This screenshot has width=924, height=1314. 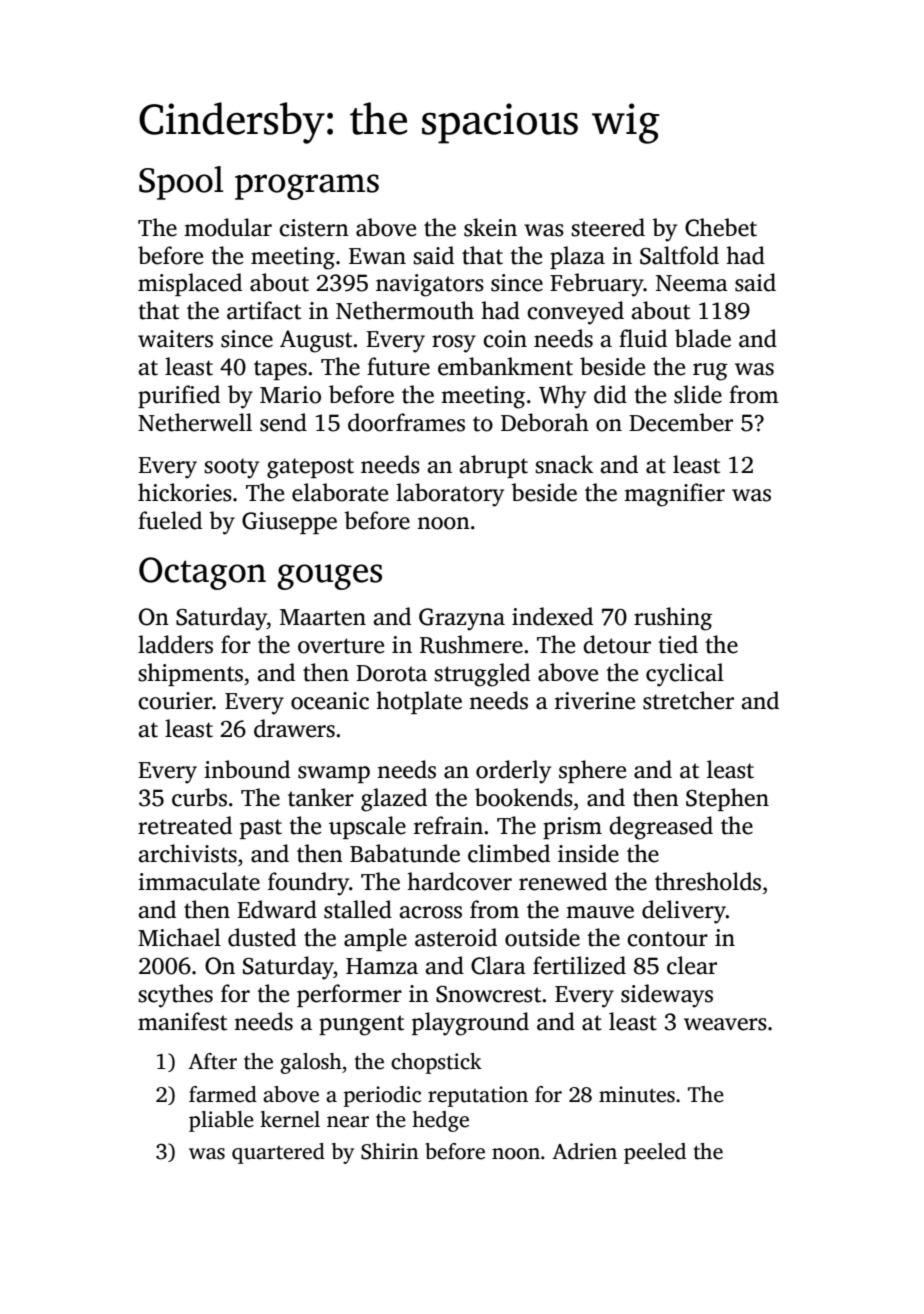 What do you see at coordinates (330, 701) in the screenshot?
I see `oceanic` at bounding box center [330, 701].
